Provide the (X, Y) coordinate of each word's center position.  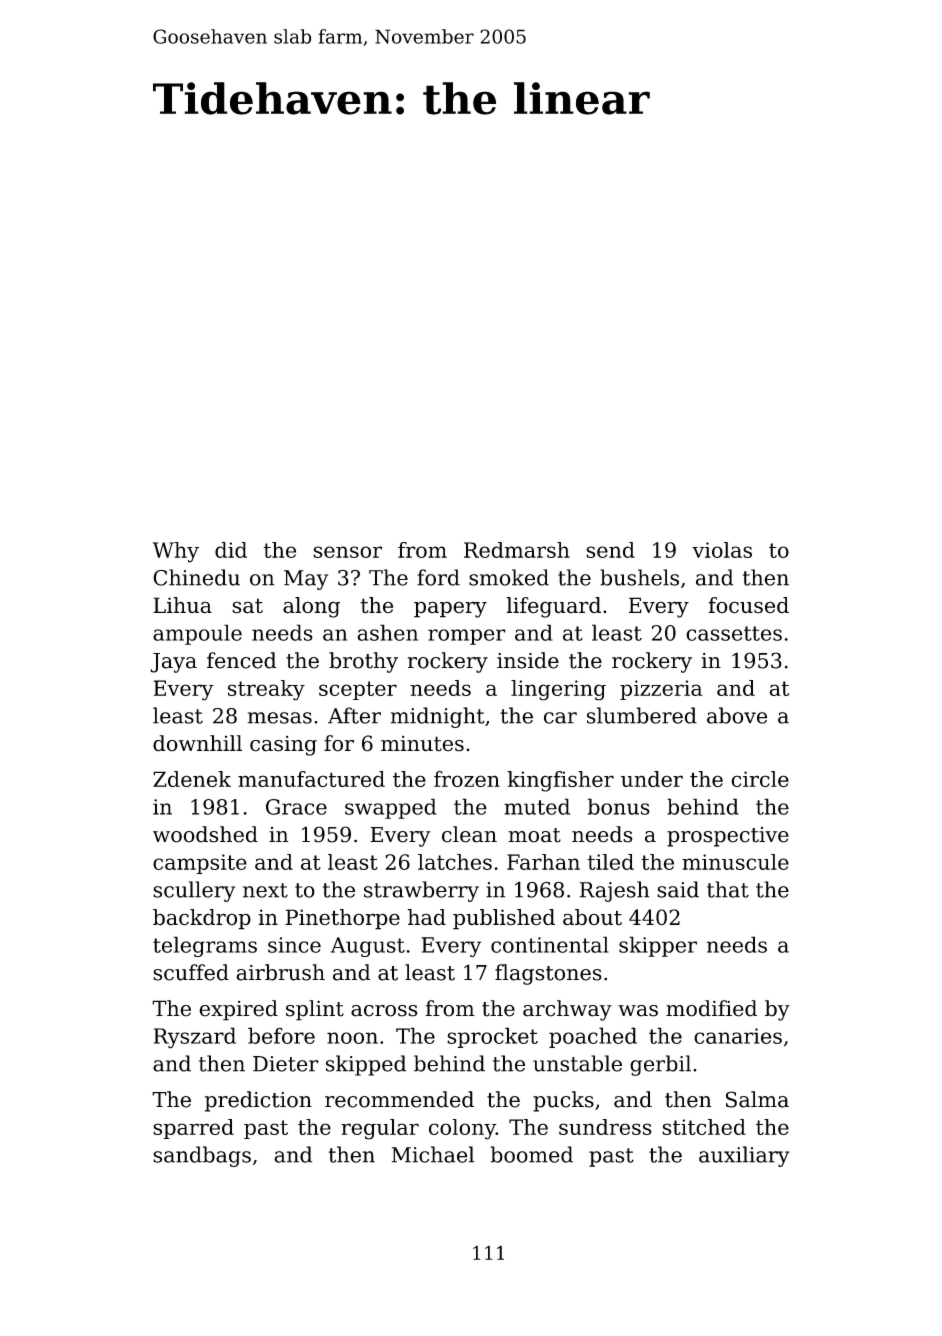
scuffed (191, 972)
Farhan (543, 862)
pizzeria (661, 690)
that (728, 889)
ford (438, 577)
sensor (347, 552)
